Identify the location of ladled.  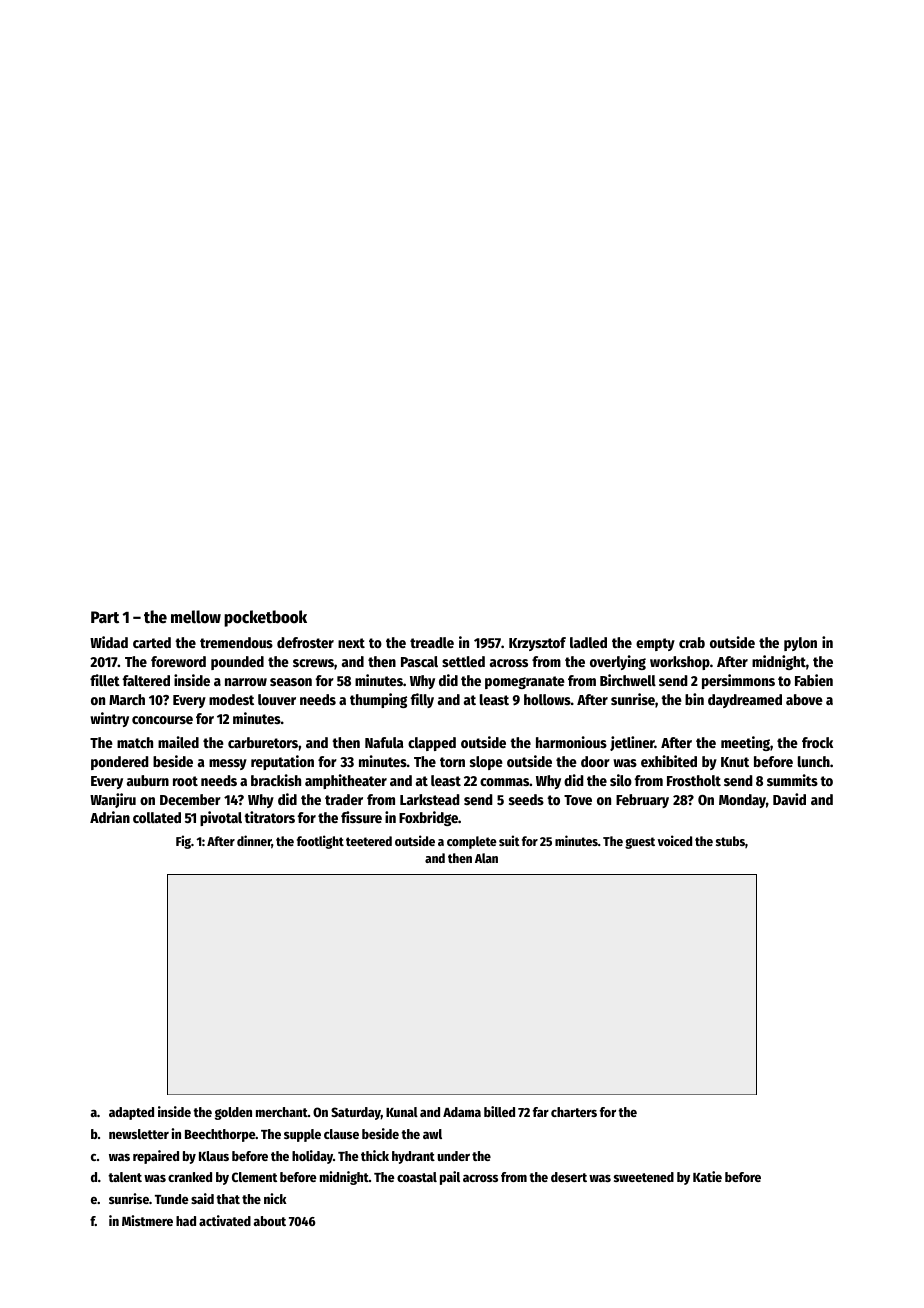
(588, 642).
